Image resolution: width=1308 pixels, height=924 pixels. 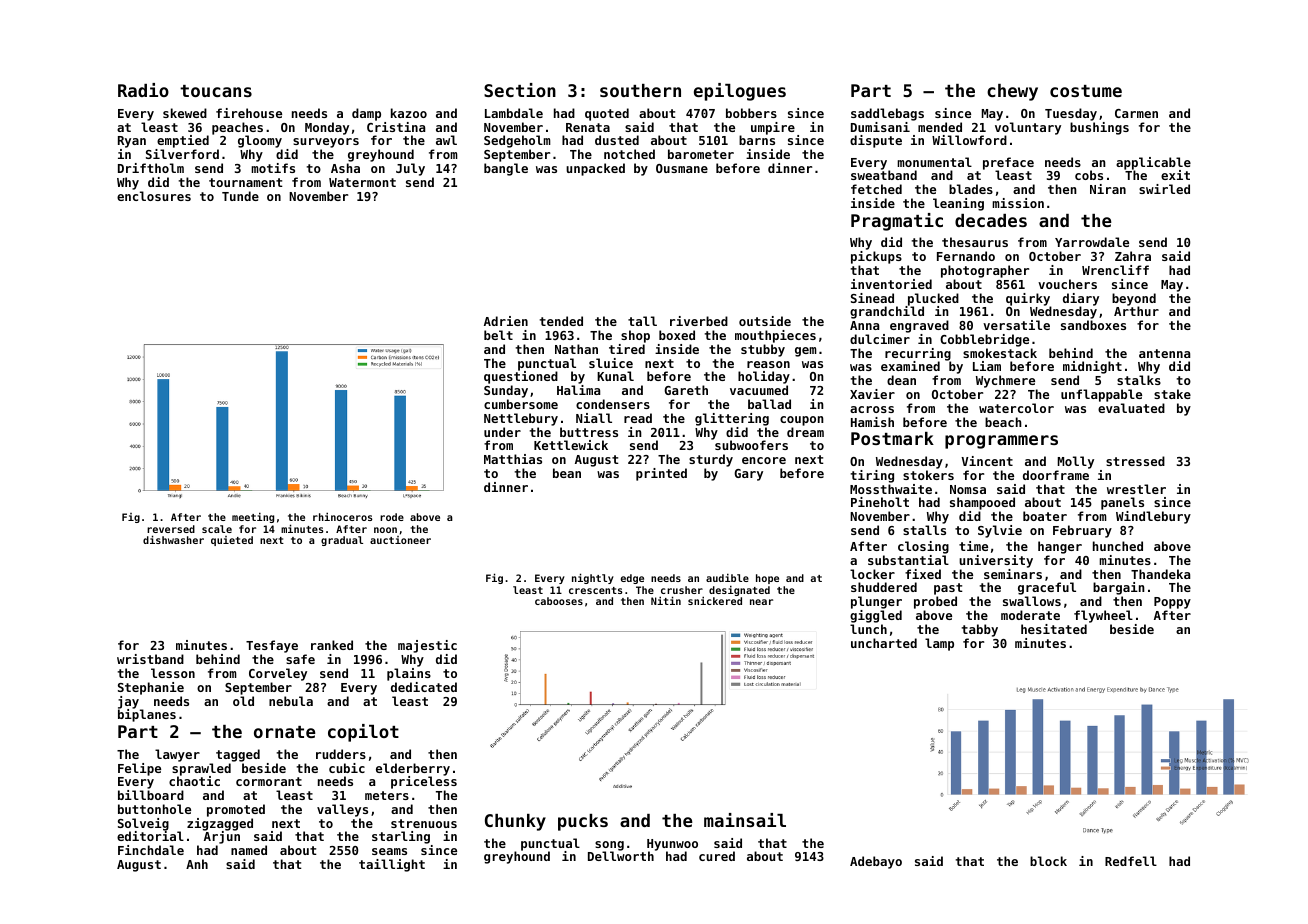 I want to click on Ousmane, so click(x=682, y=168).
